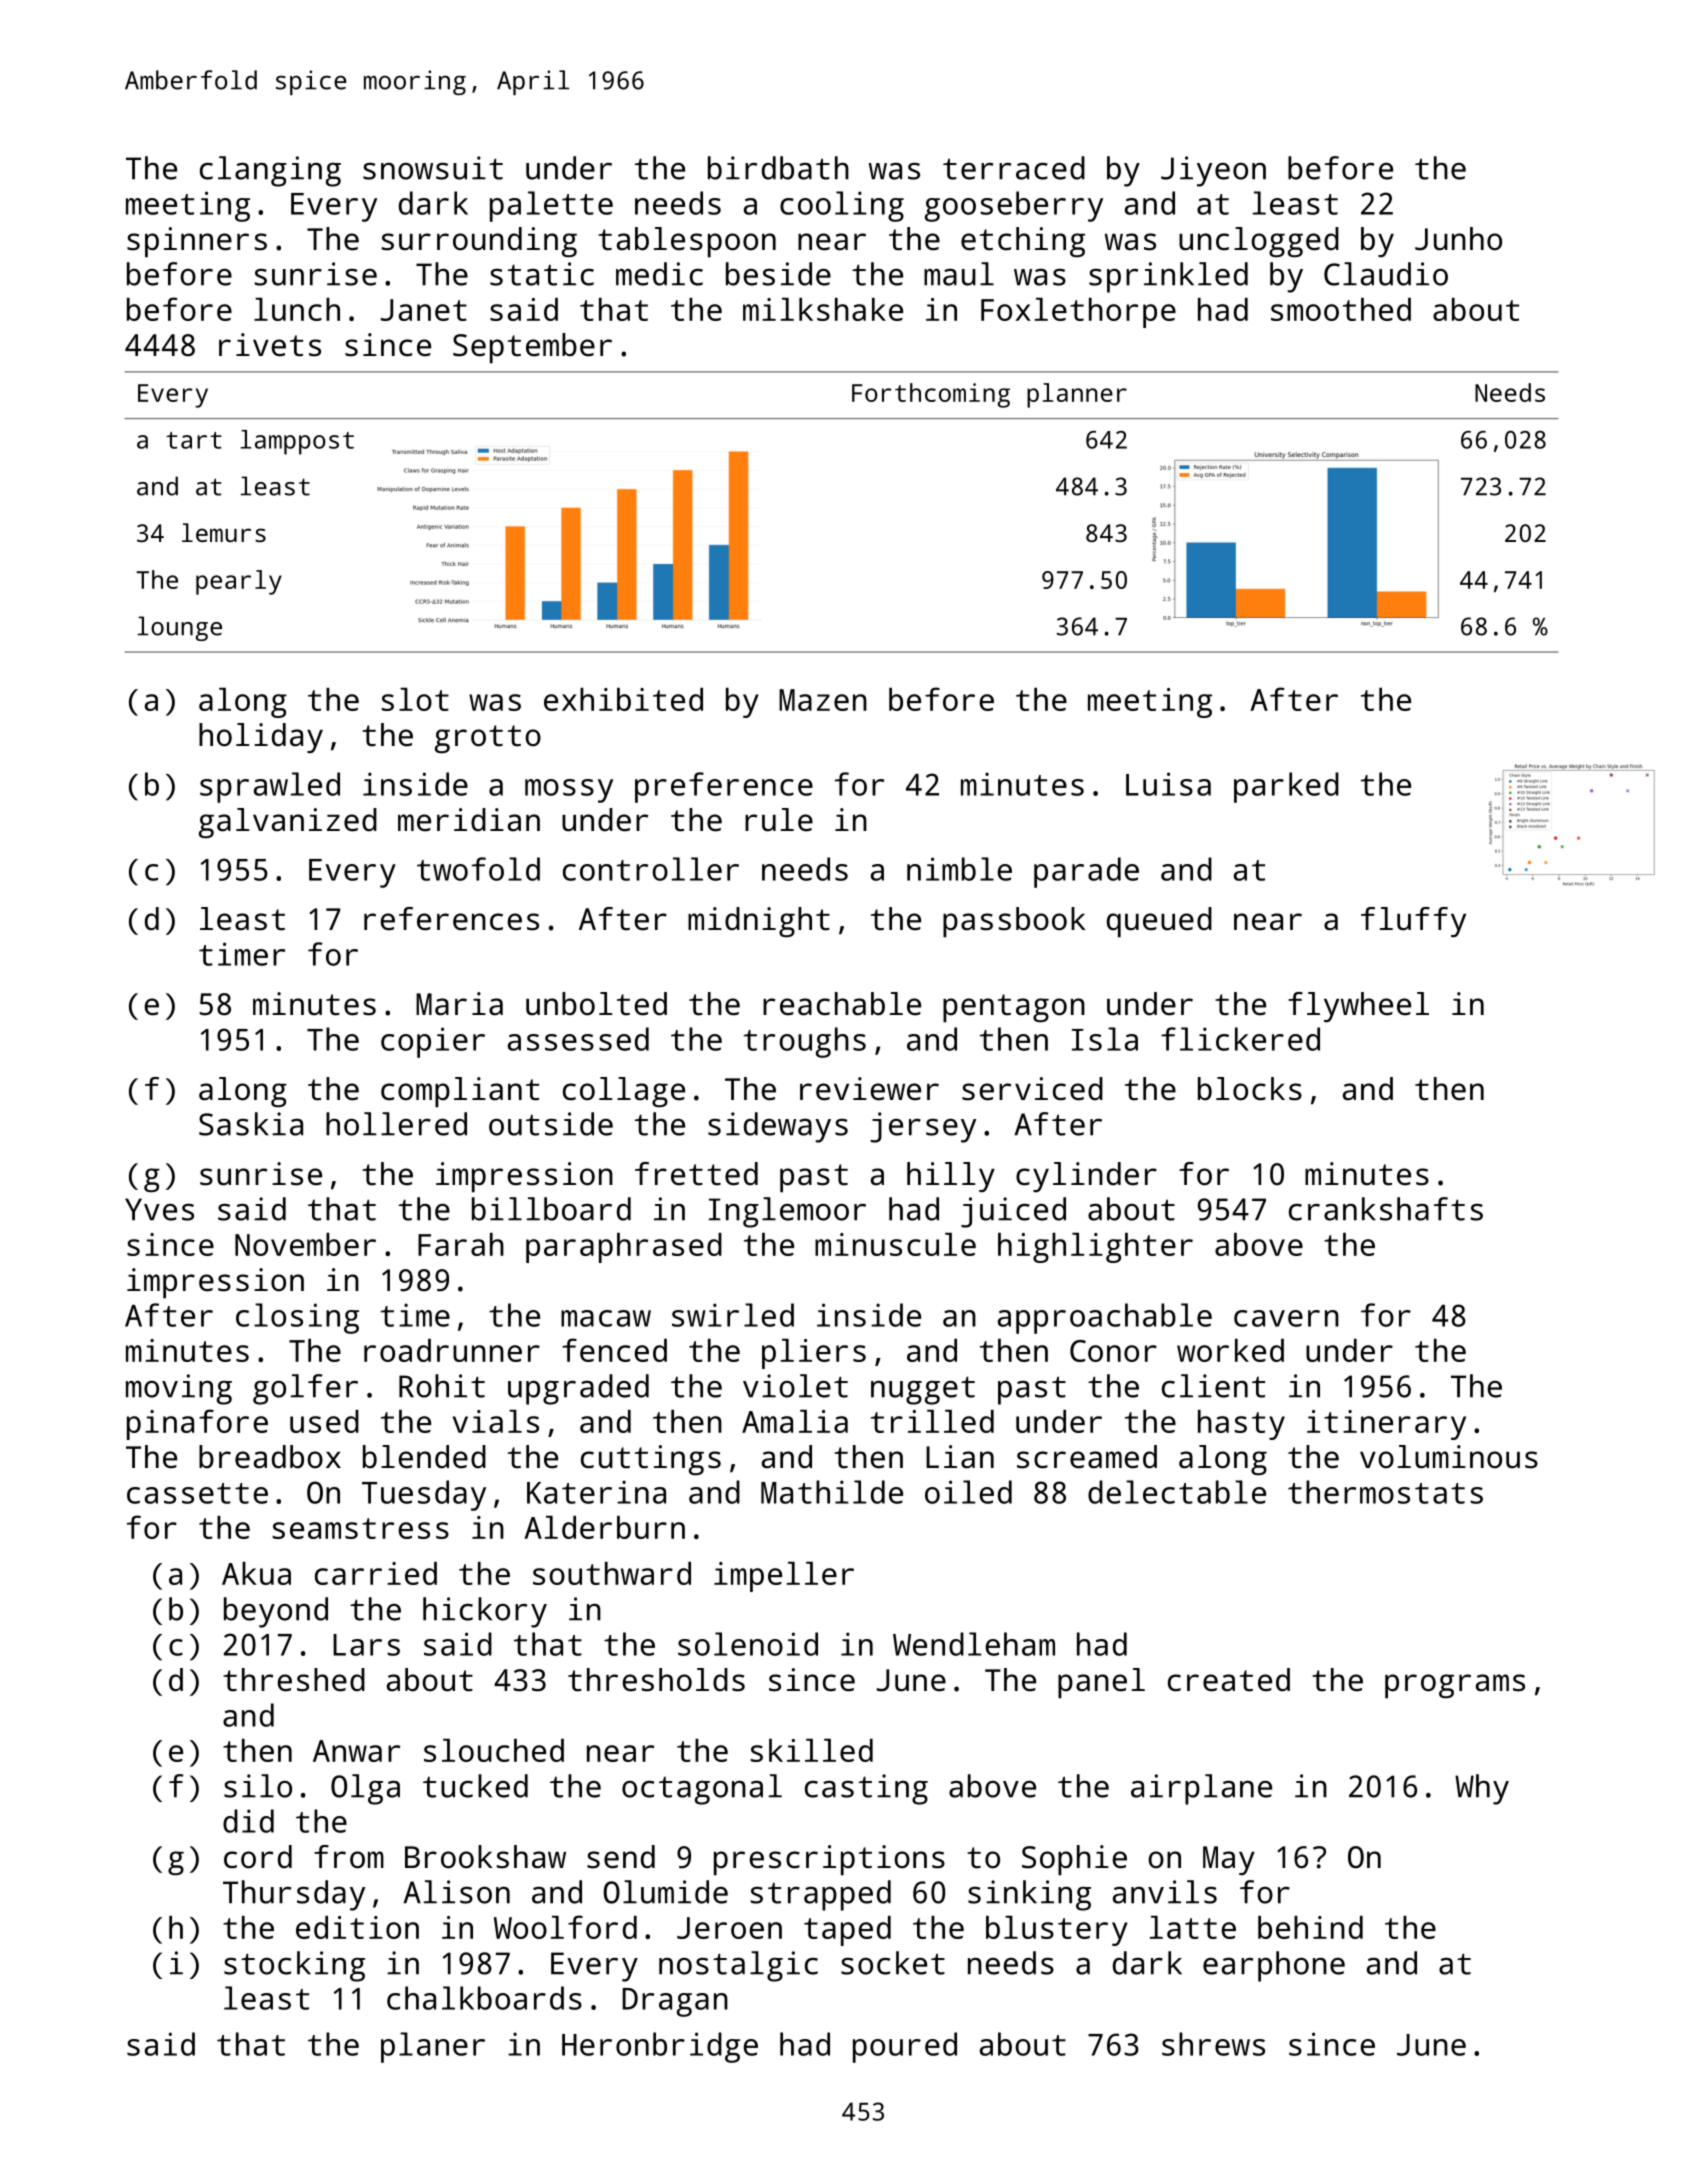 The width and height of the screenshot is (1683, 2178). Describe the element at coordinates (748, 1644) in the screenshot. I see `solenoid` at that location.
